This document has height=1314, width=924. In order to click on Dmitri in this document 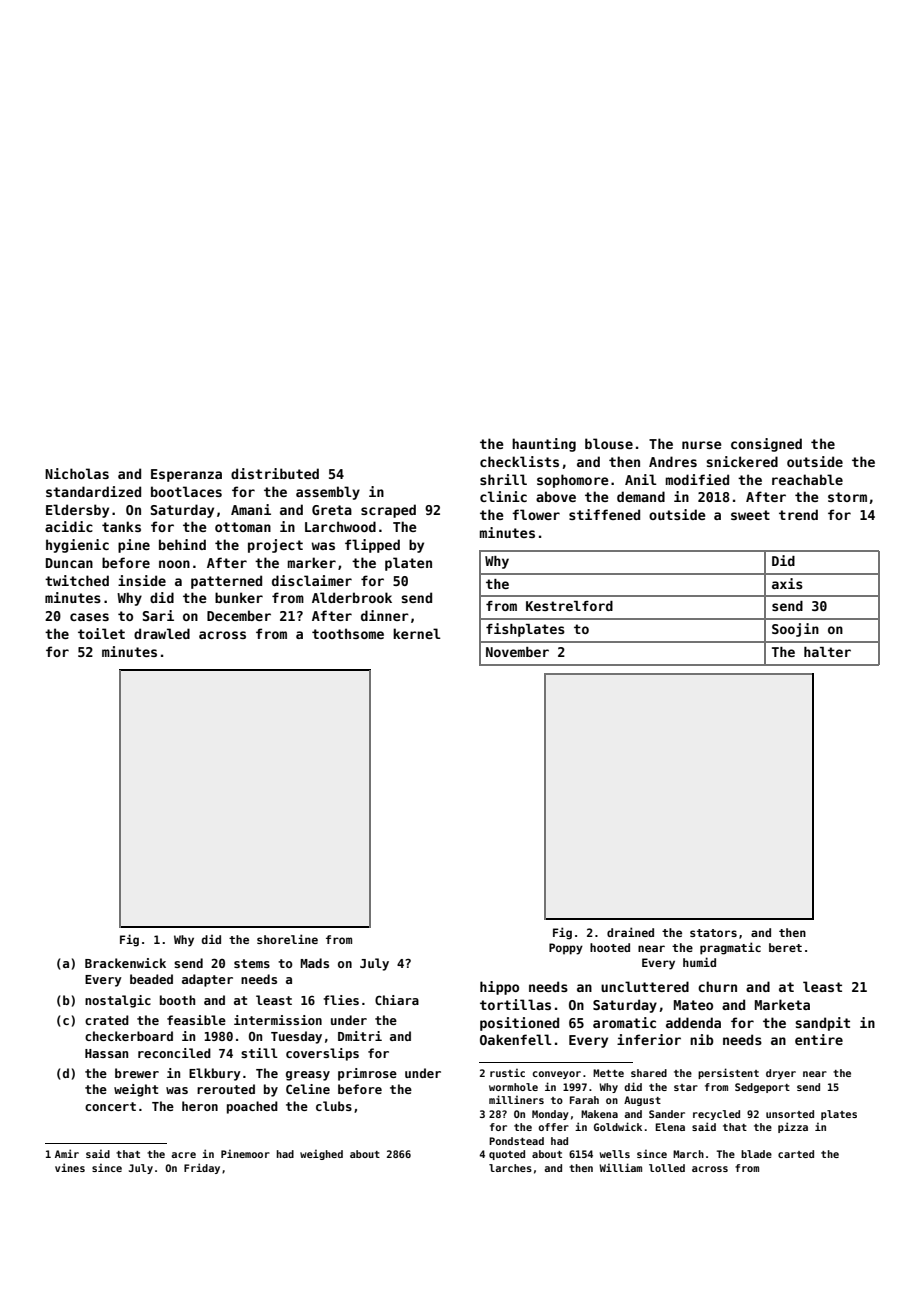, I will do `click(360, 1036)`.
